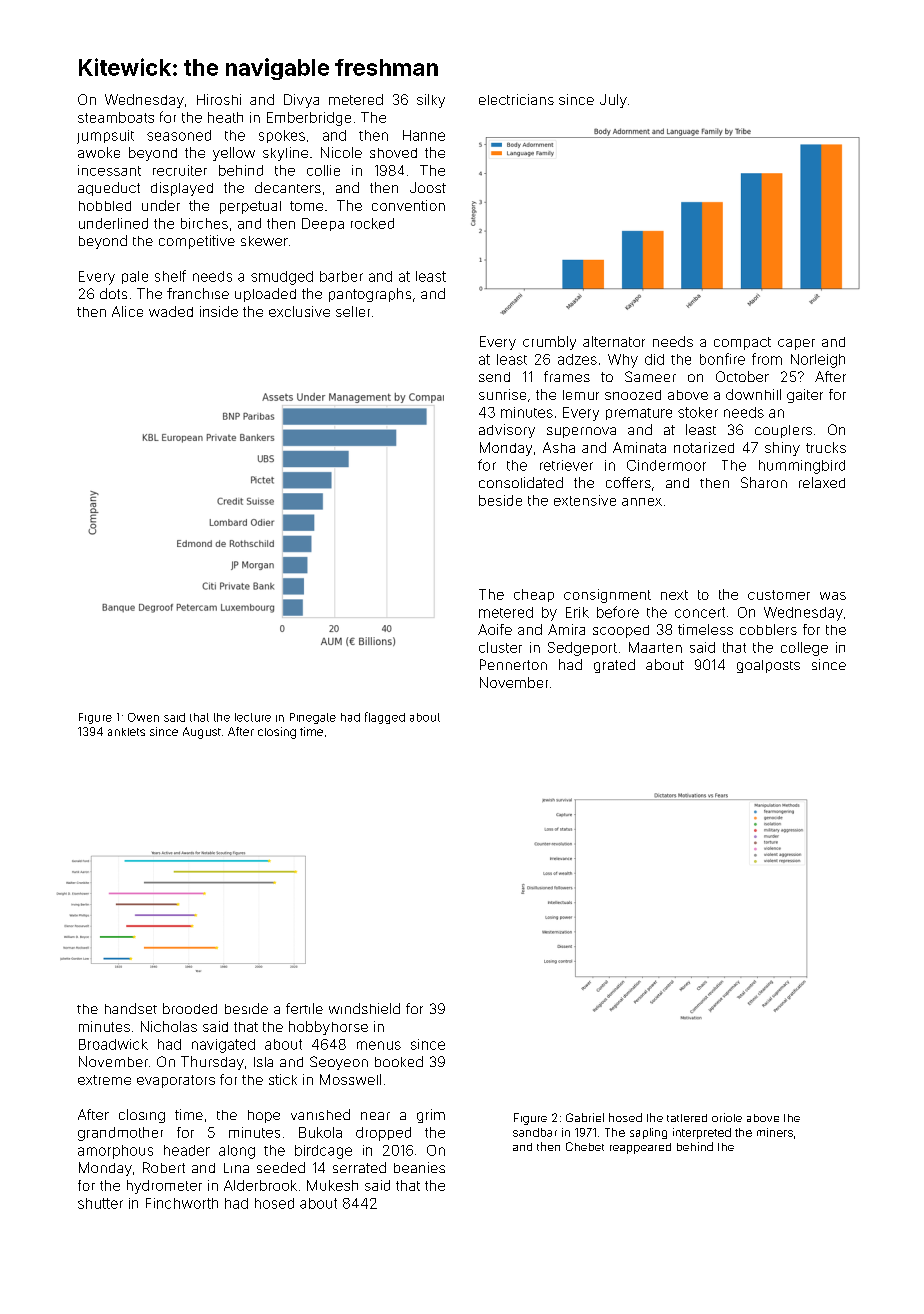  What do you see at coordinates (126, 732) in the screenshot?
I see `anklets` at bounding box center [126, 732].
